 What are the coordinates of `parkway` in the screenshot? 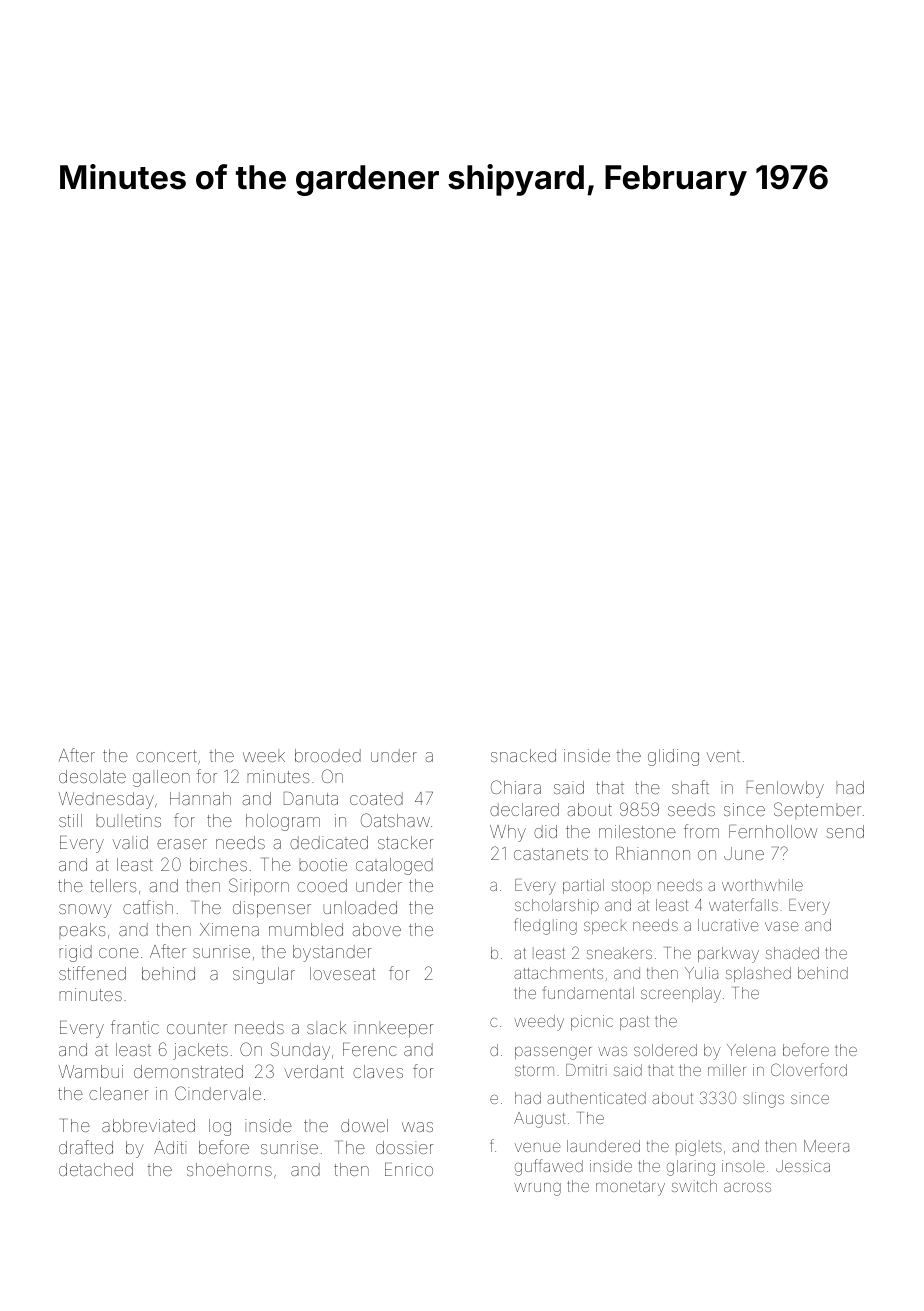 It's located at (728, 955).
